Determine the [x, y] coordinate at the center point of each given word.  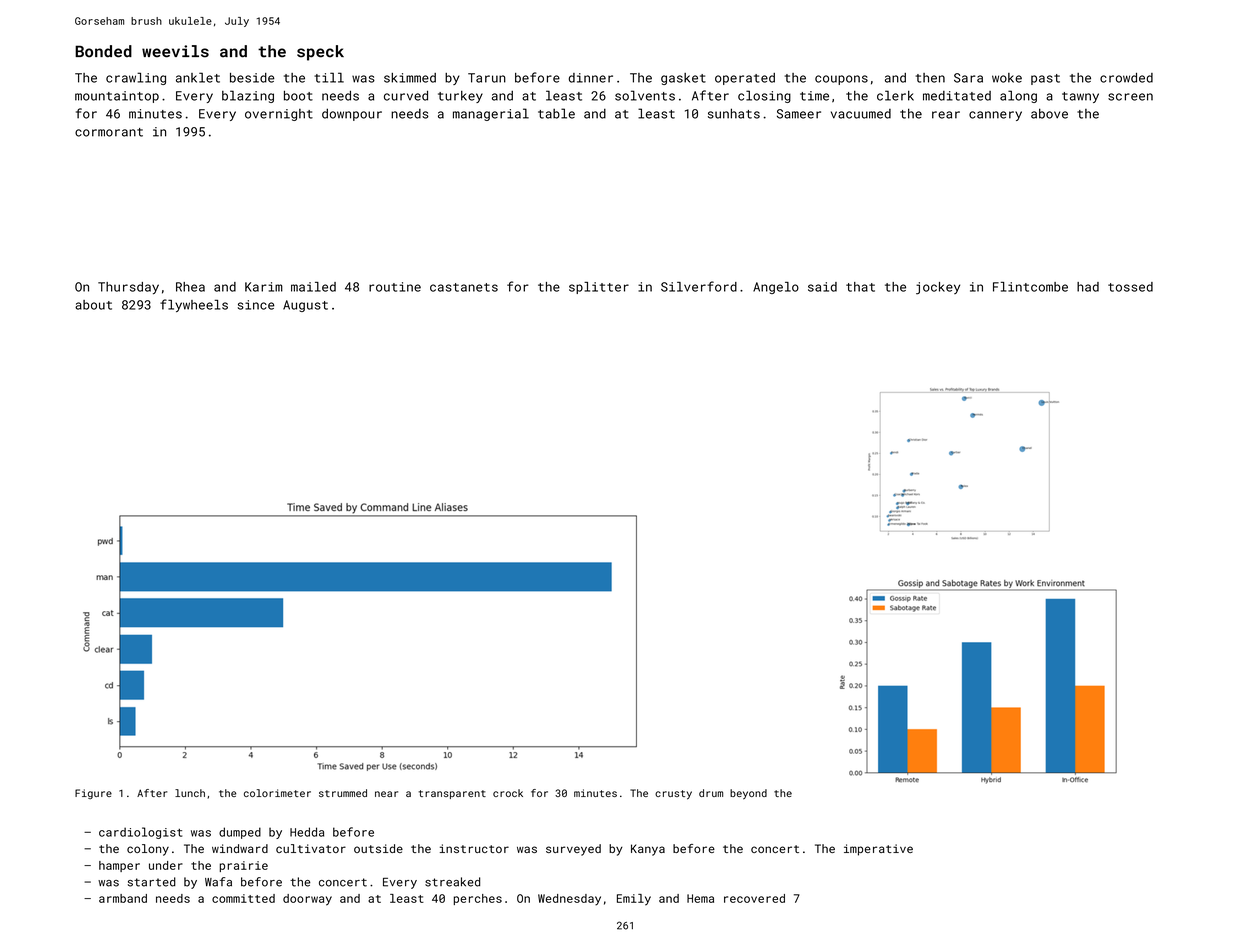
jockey [938, 288]
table [556, 113]
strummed [343, 793]
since [256, 305]
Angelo [776, 288]
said [822, 287]
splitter [599, 288]
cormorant [109, 132]
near [386, 794]
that [860, 287]
